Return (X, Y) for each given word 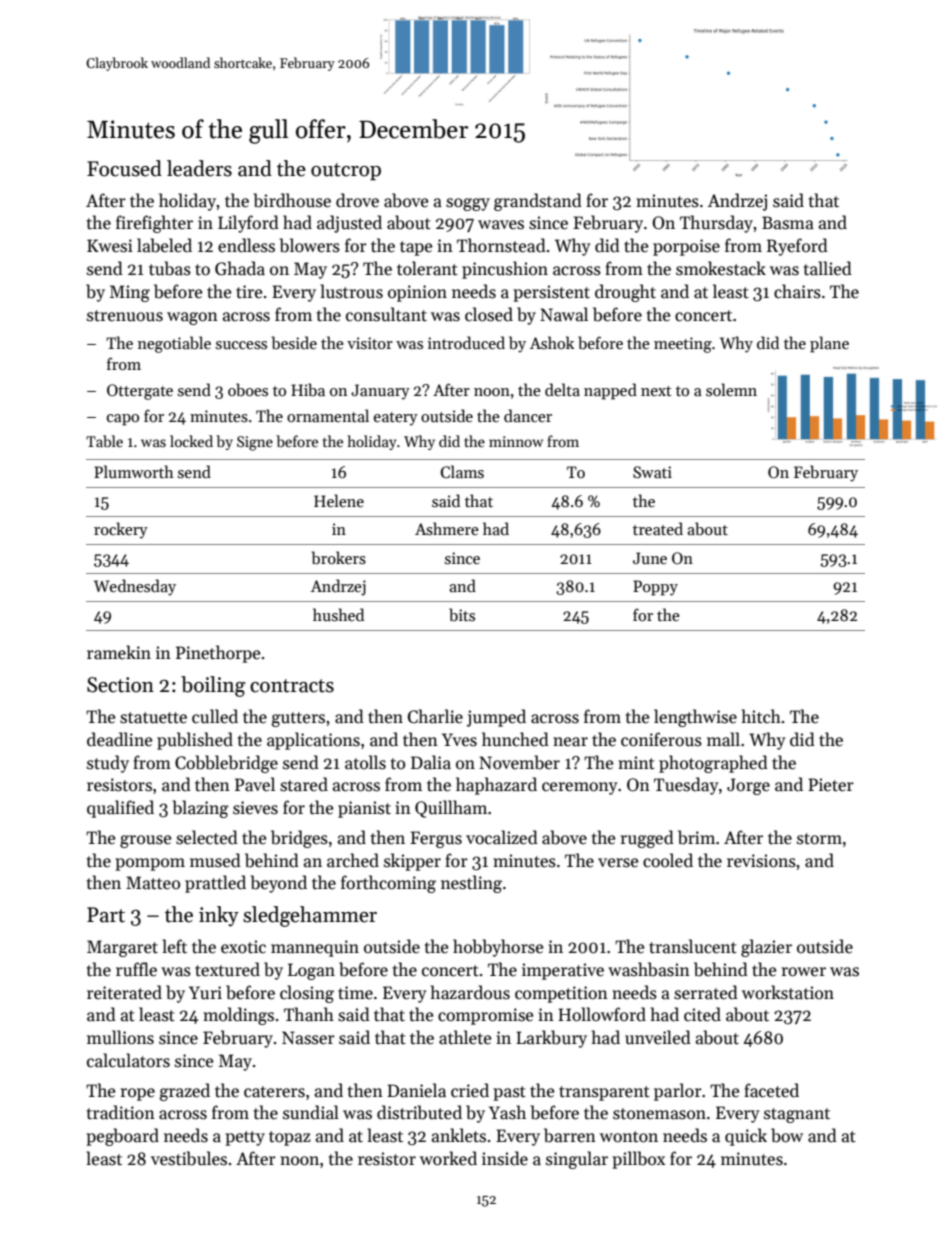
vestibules (189, 1158)
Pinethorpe (218, 654)
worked (448, 1158)
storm (819, 839)
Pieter (831, 785)
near (570, 742)
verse (618, 863)
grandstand (538, 202)
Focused (124, 168)
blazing (201, 809)
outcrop (346, 171)
